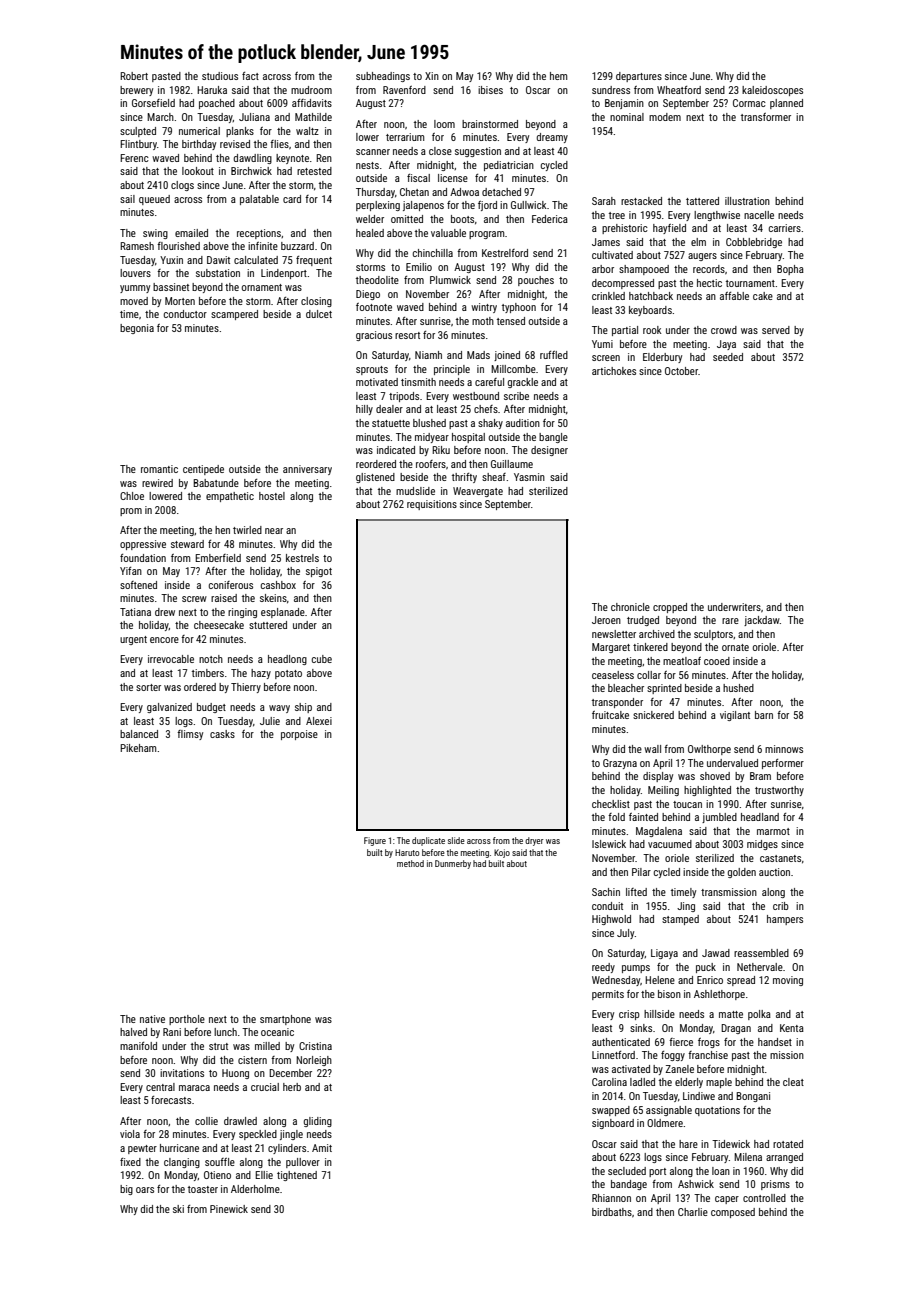 The height and width of the screenshot is (1308, 924). Describe the element at coordinates (405, 137) in the screenshot. I see `terrarium` at that location.
